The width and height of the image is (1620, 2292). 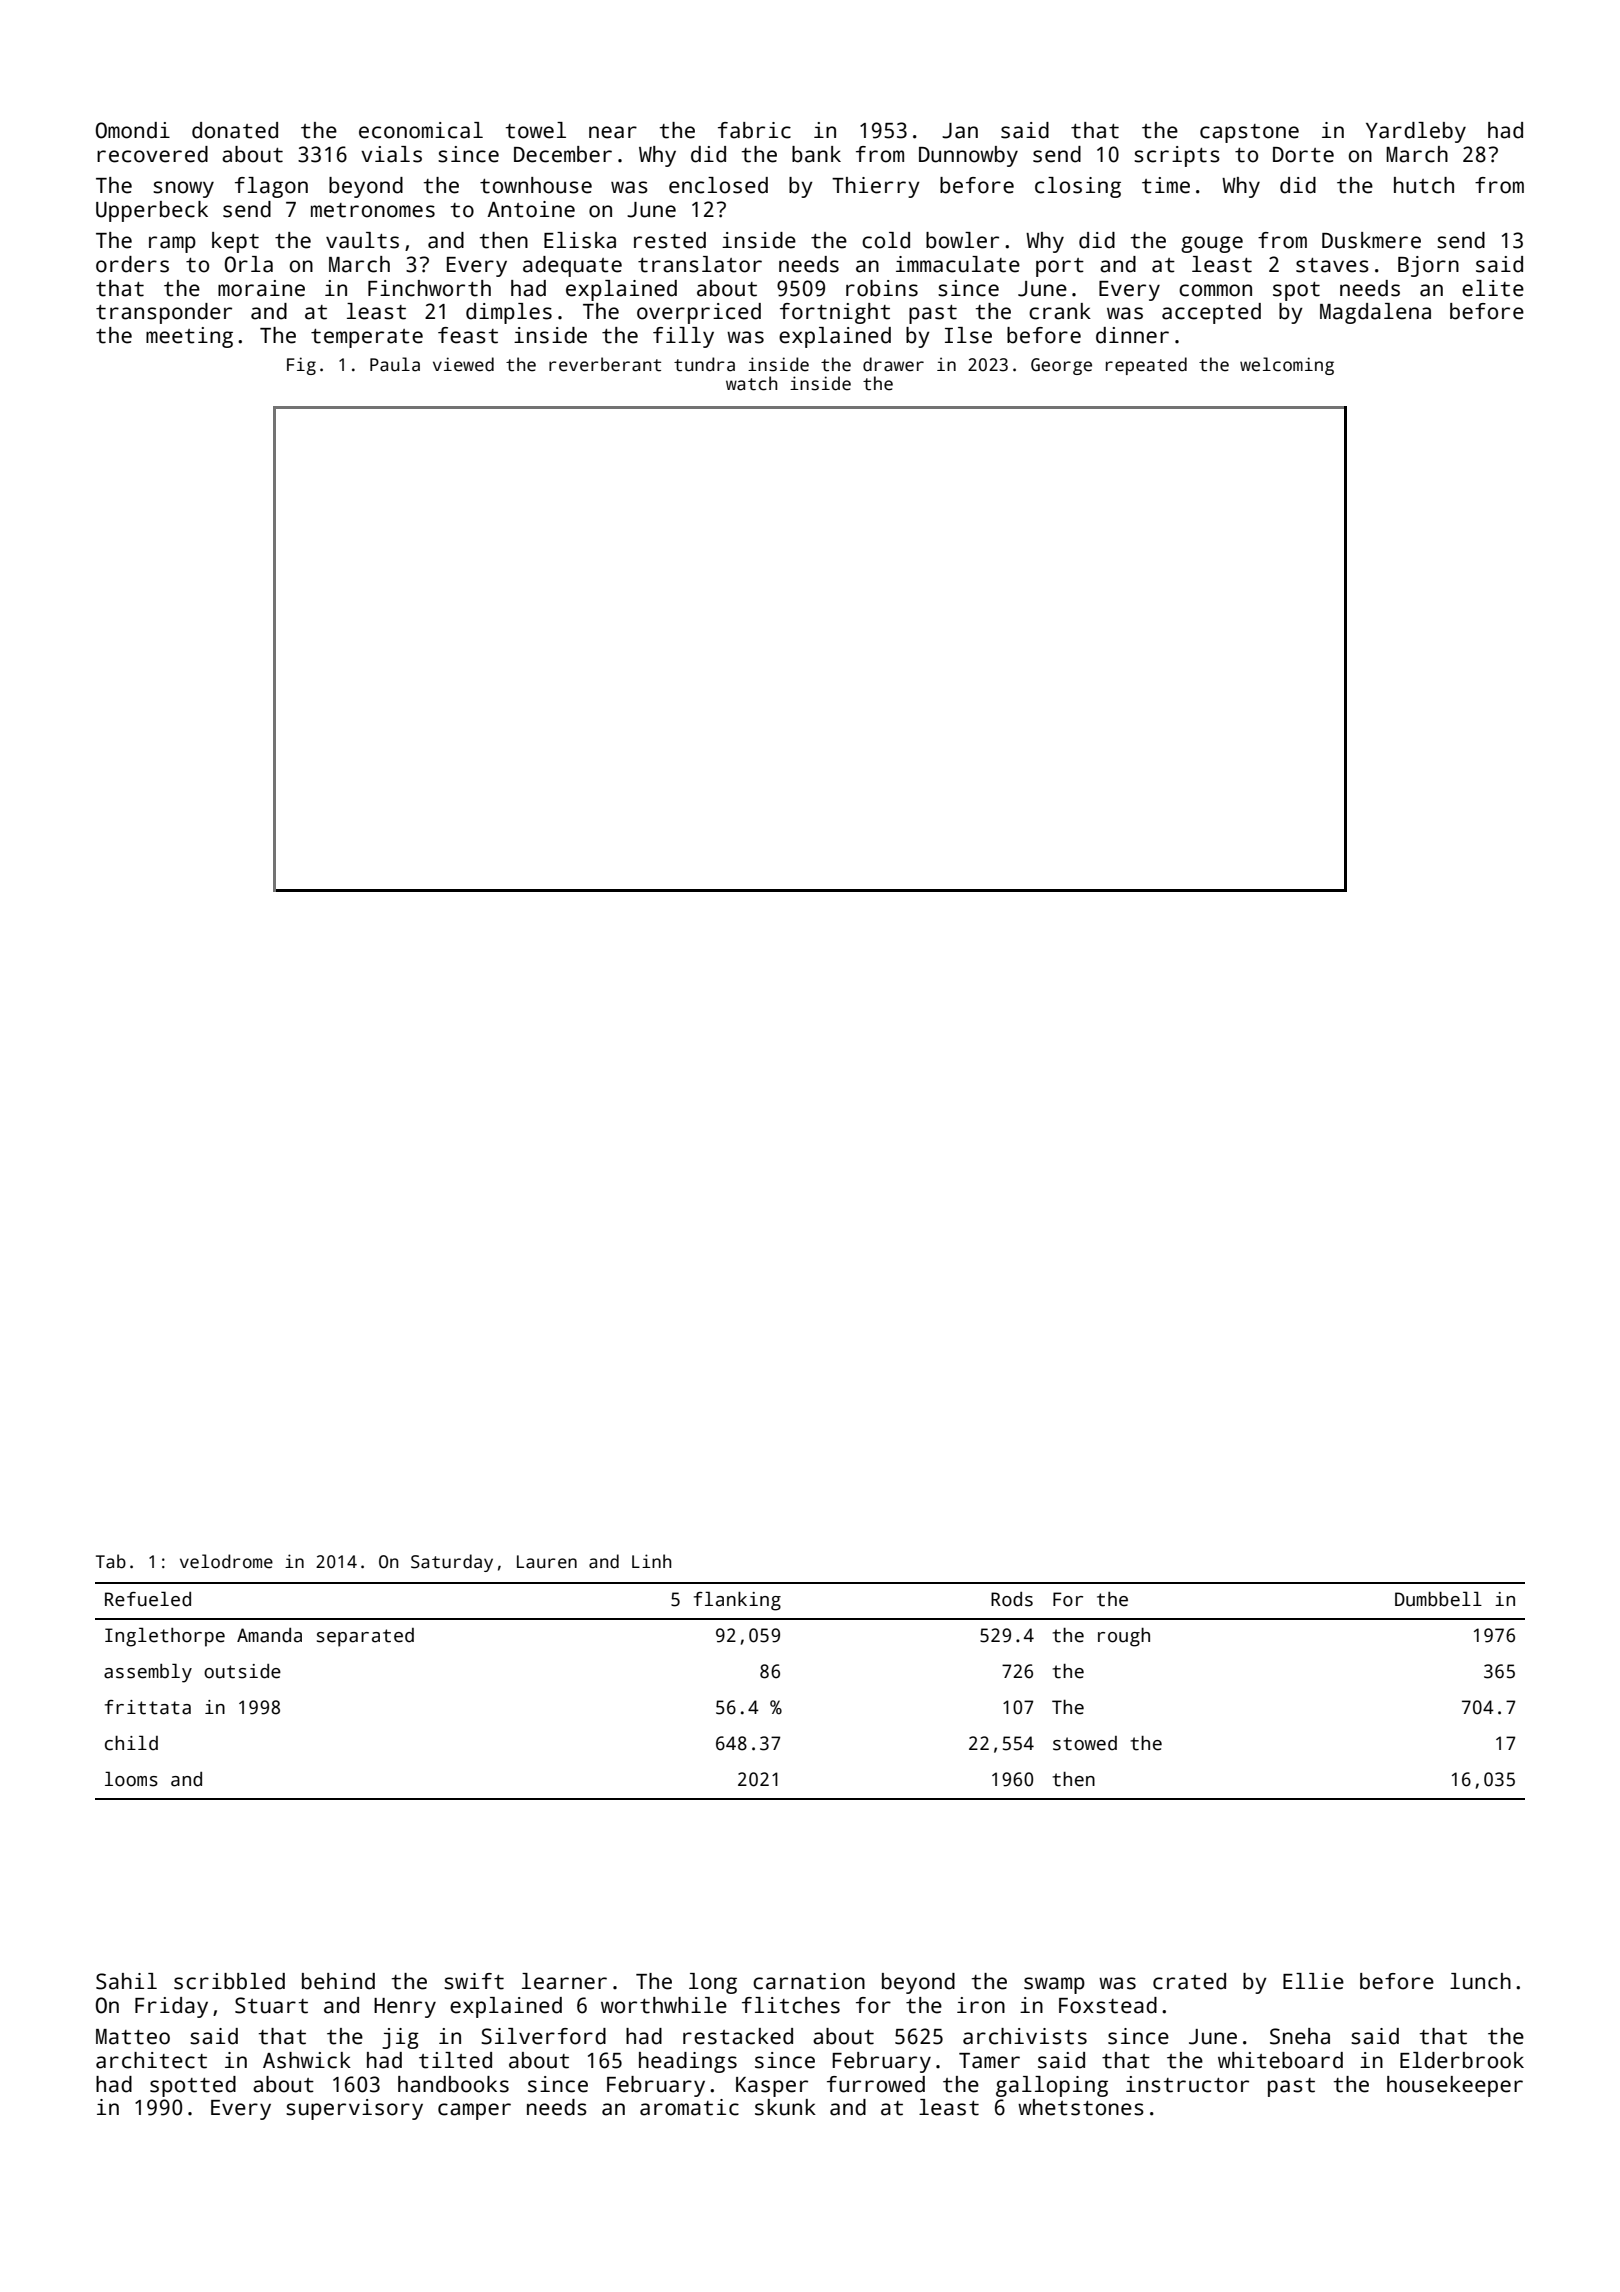 What do you see at coordinates (1438, 1599) in the image?
I see `Dumbbell` at bounding box center [1438, 1599].
